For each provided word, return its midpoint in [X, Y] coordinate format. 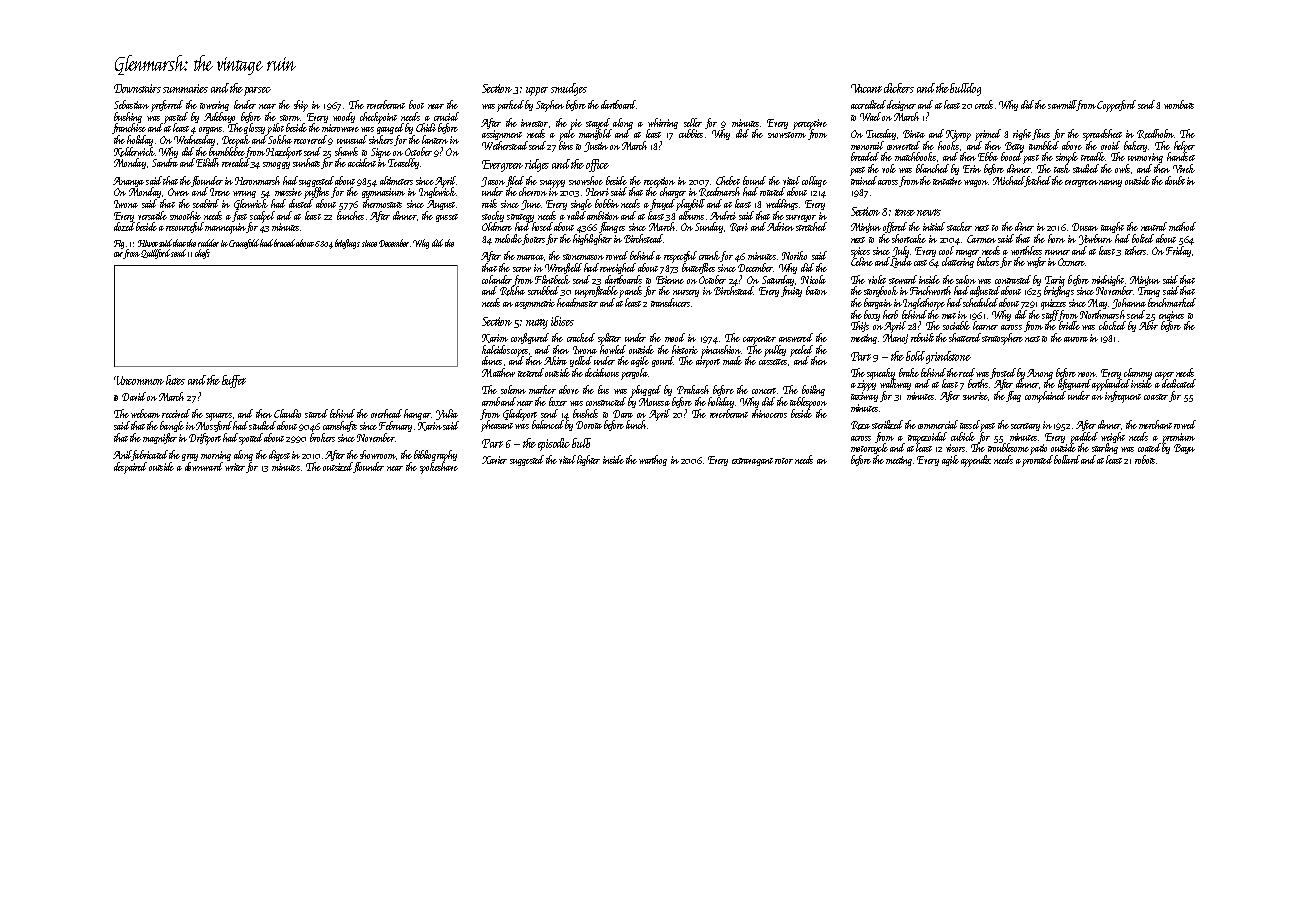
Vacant [866, 88]
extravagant [752, 462]
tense [905, 212]
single [581, 204]
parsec [257, 91]
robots [1145, 459]
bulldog [965, 89]
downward [204, 466]
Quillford [156, 254]
